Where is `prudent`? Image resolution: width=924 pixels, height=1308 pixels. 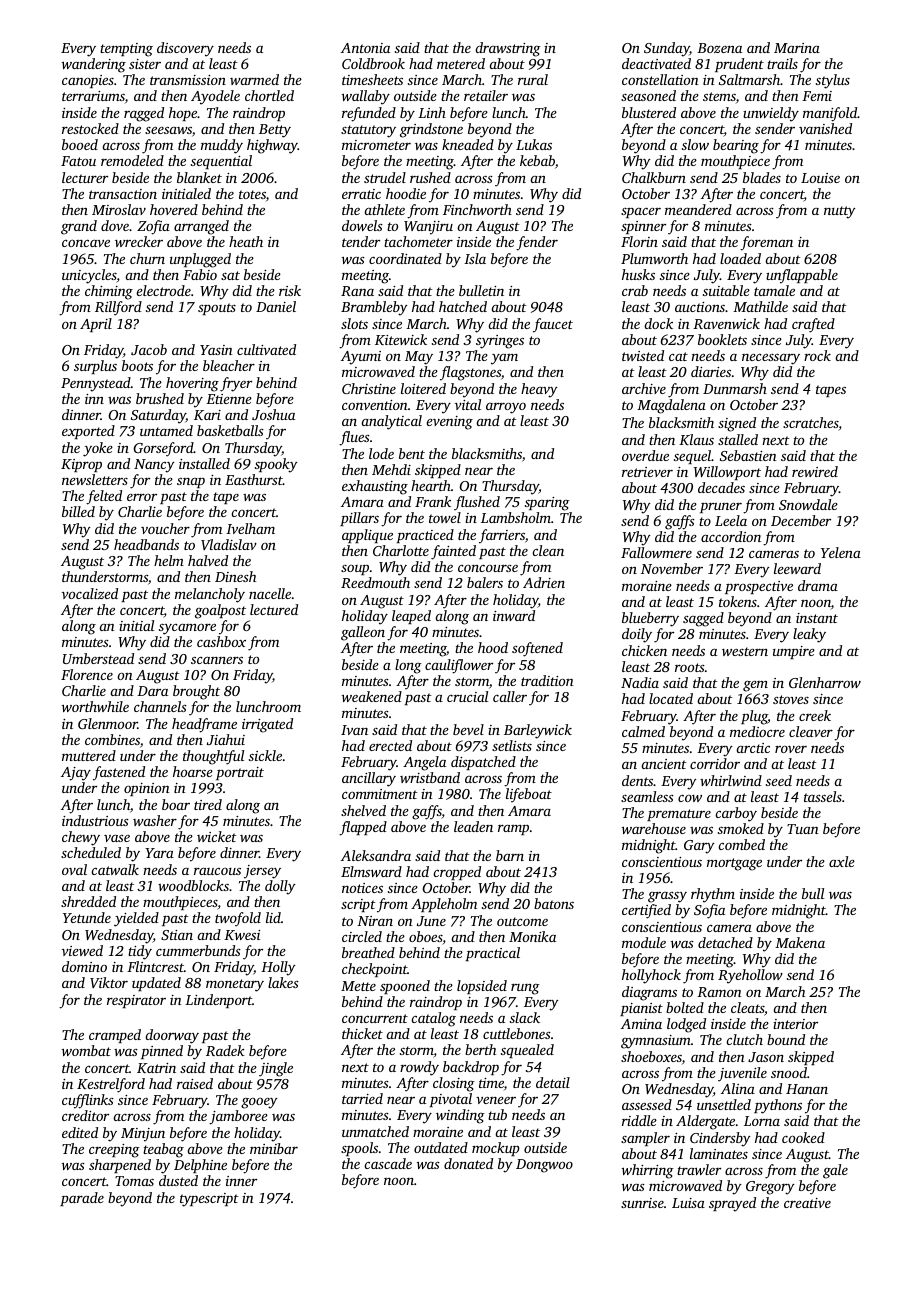 prudent is located at coordinates (739, 65).
